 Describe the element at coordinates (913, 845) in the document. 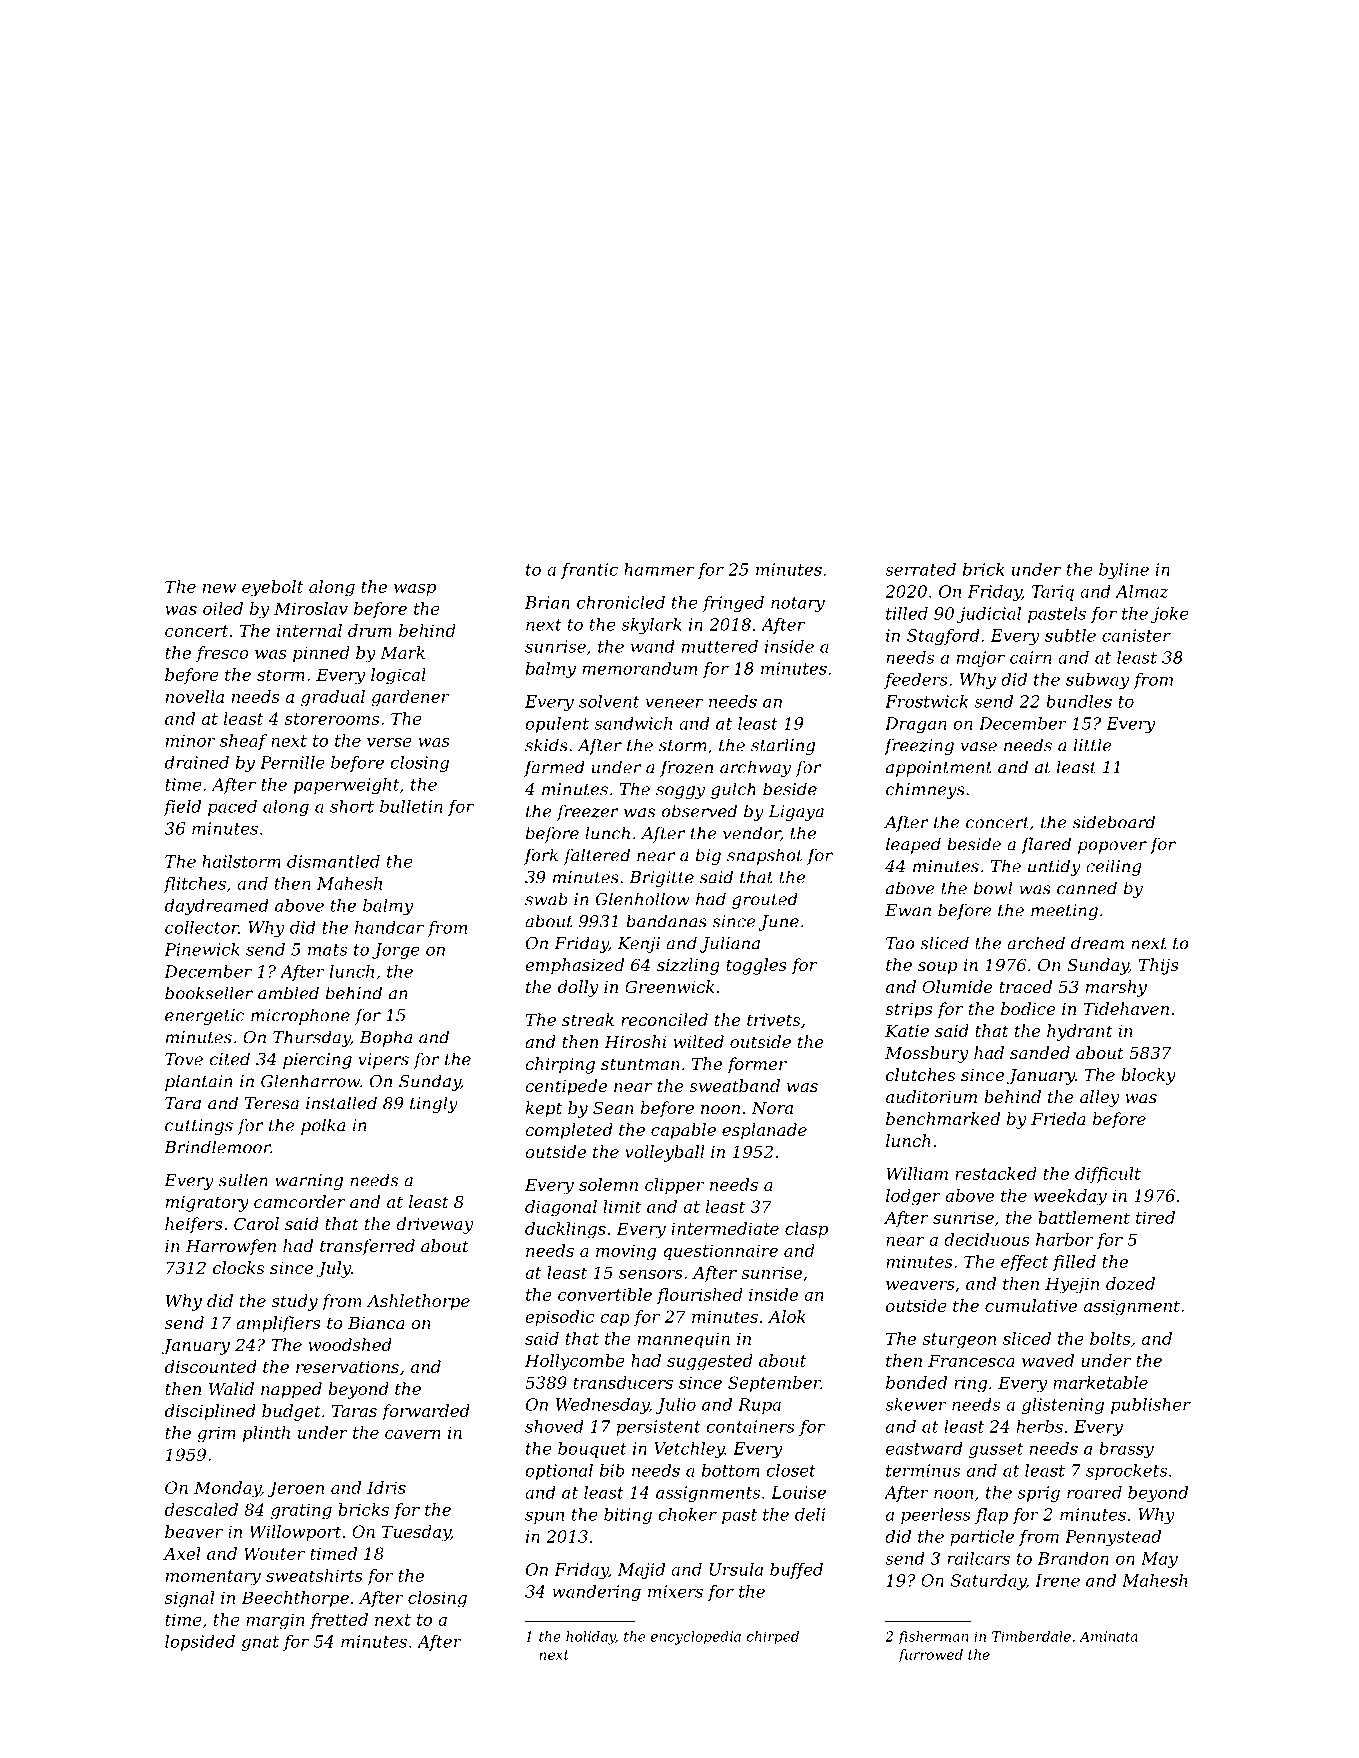

I see `leaped` at that location.
